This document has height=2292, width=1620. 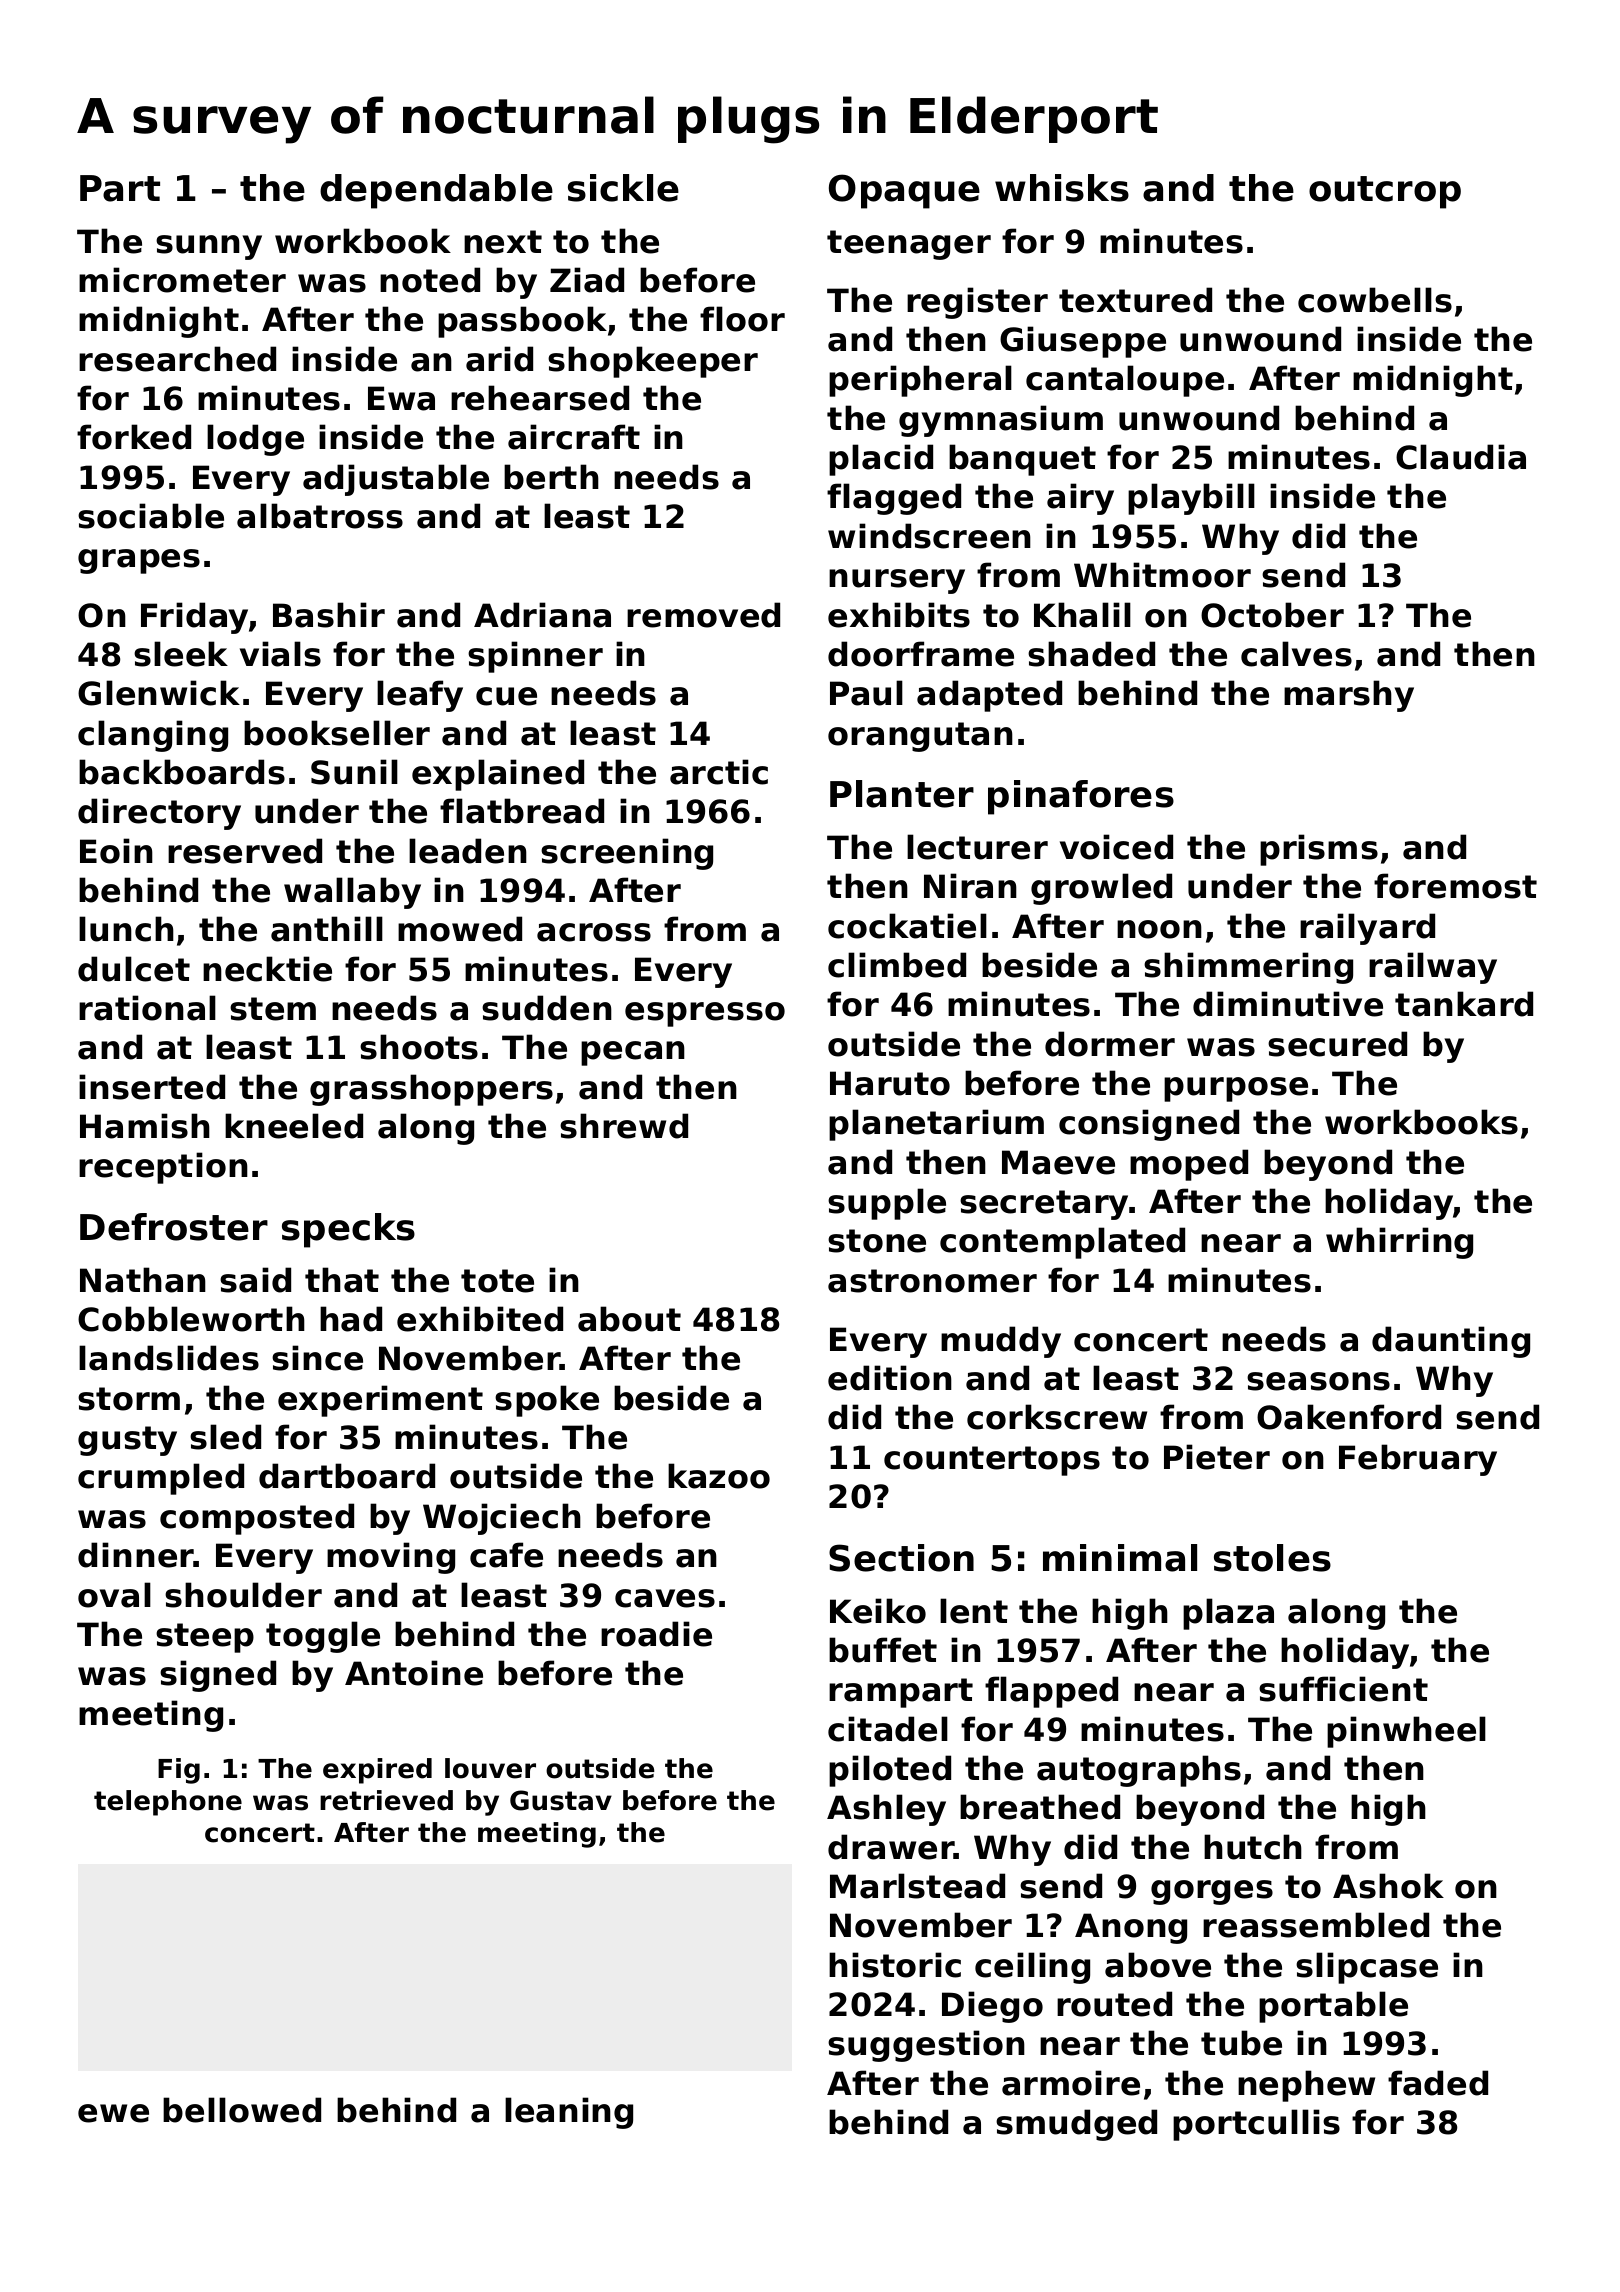 I want to click on whirring, so click(x=1399, y=1243).
